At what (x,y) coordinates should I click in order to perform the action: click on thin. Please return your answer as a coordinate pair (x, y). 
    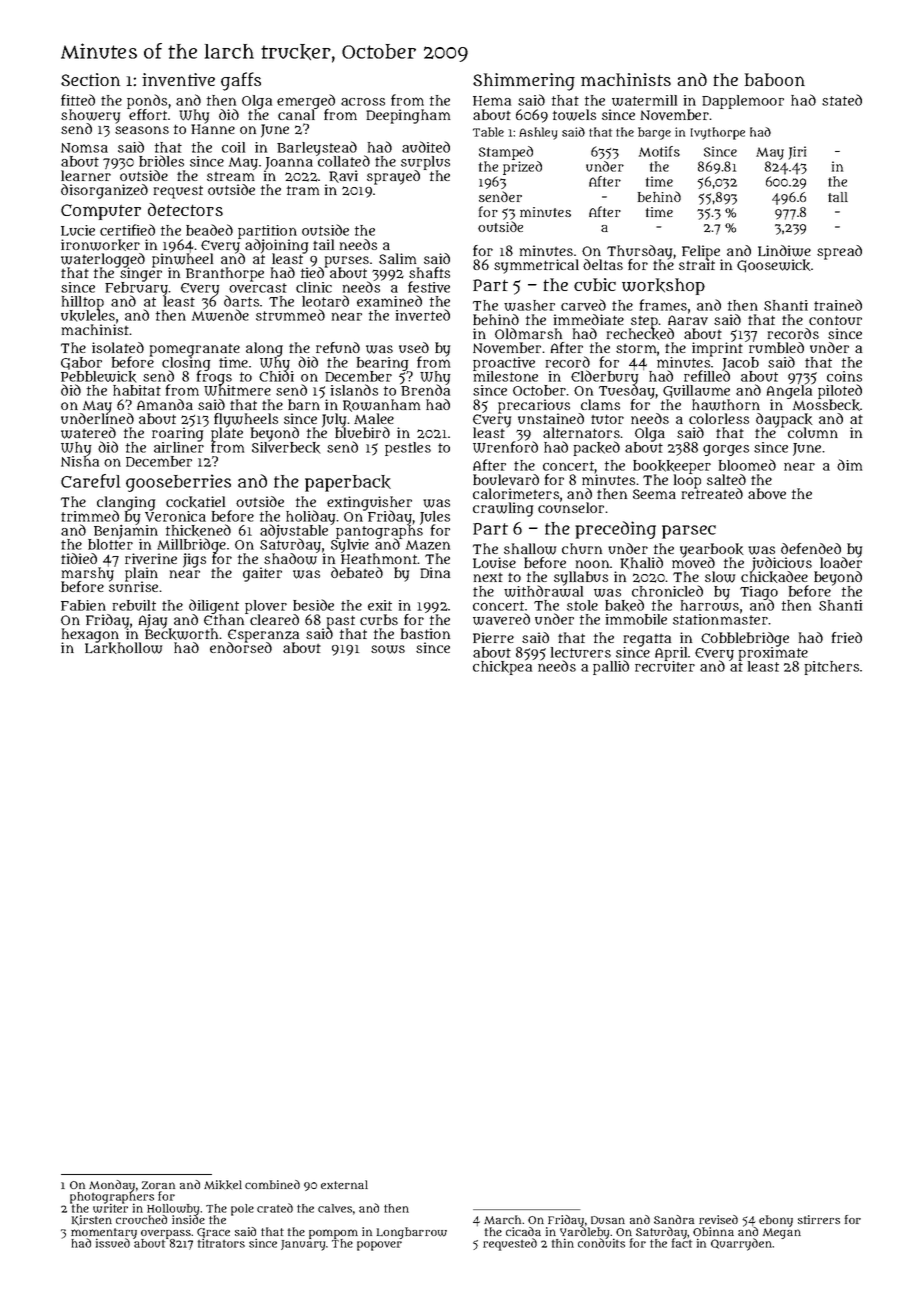
    Looking at the image, I should click on (563, 1243).
